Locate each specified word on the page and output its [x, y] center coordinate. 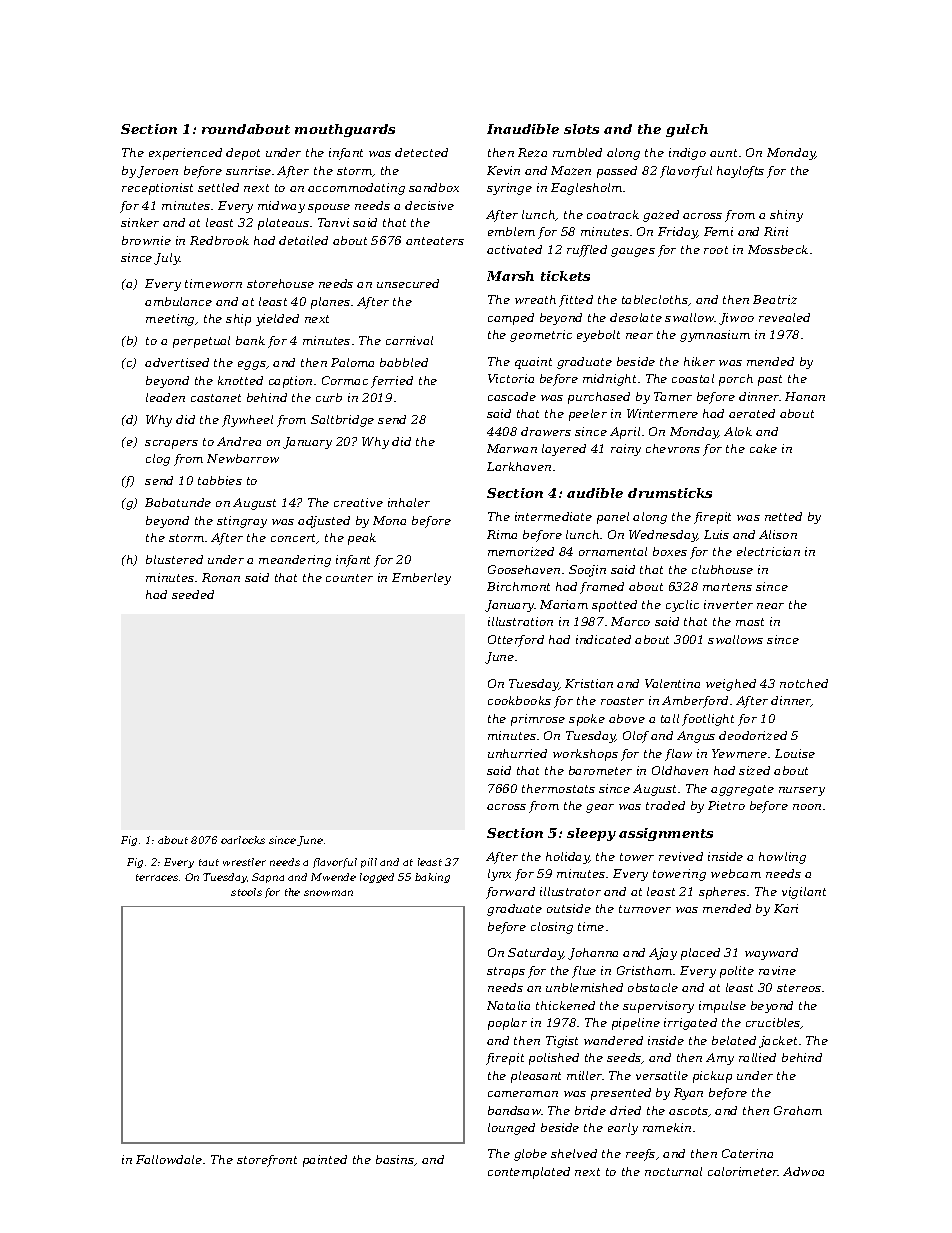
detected [421, 152]
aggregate [742, 790]
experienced [185, 154]
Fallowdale [169, 1159]
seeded [193, 594]
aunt [723, 153]
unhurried [517, 753]
